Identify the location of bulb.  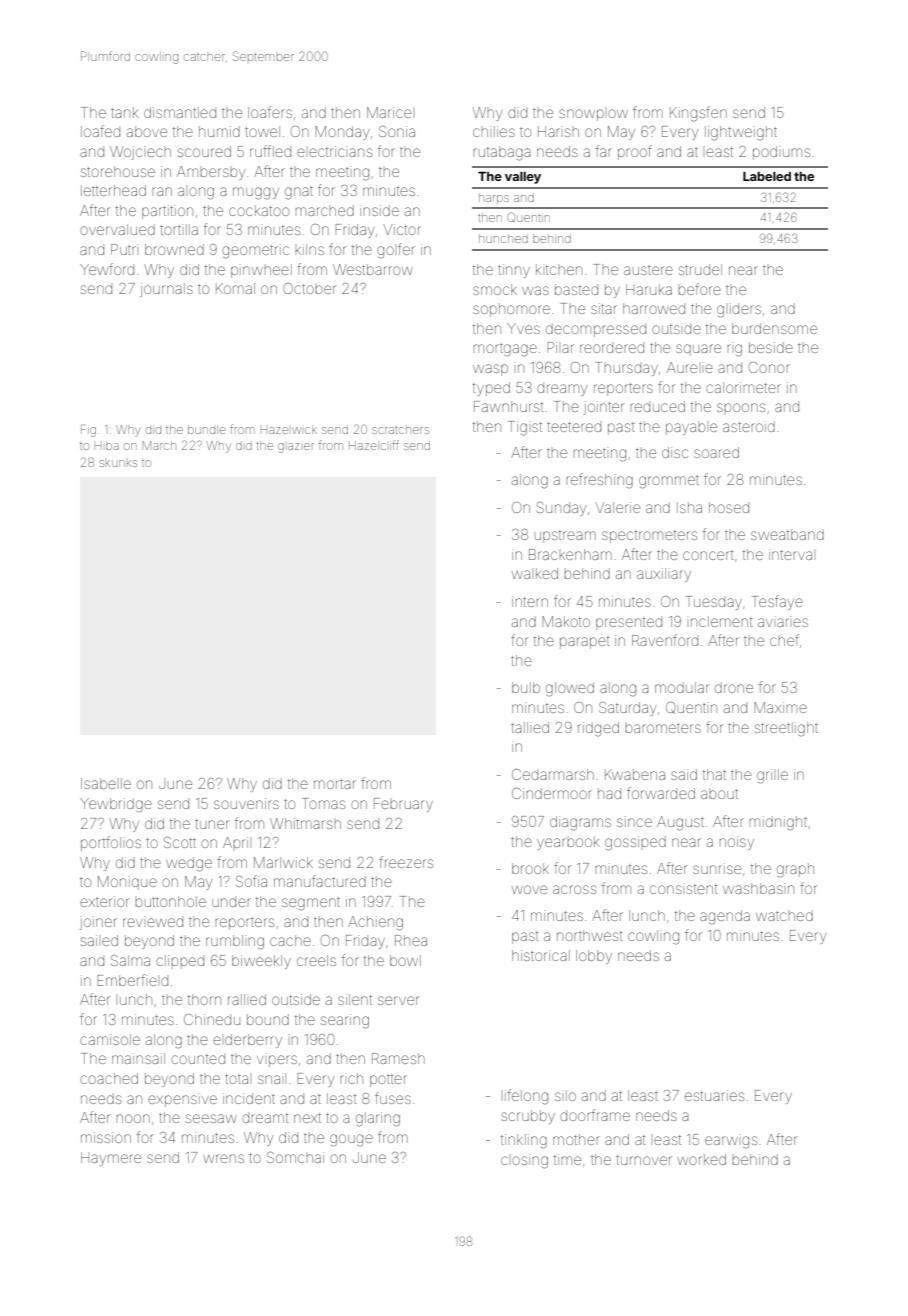
(526, 687).
